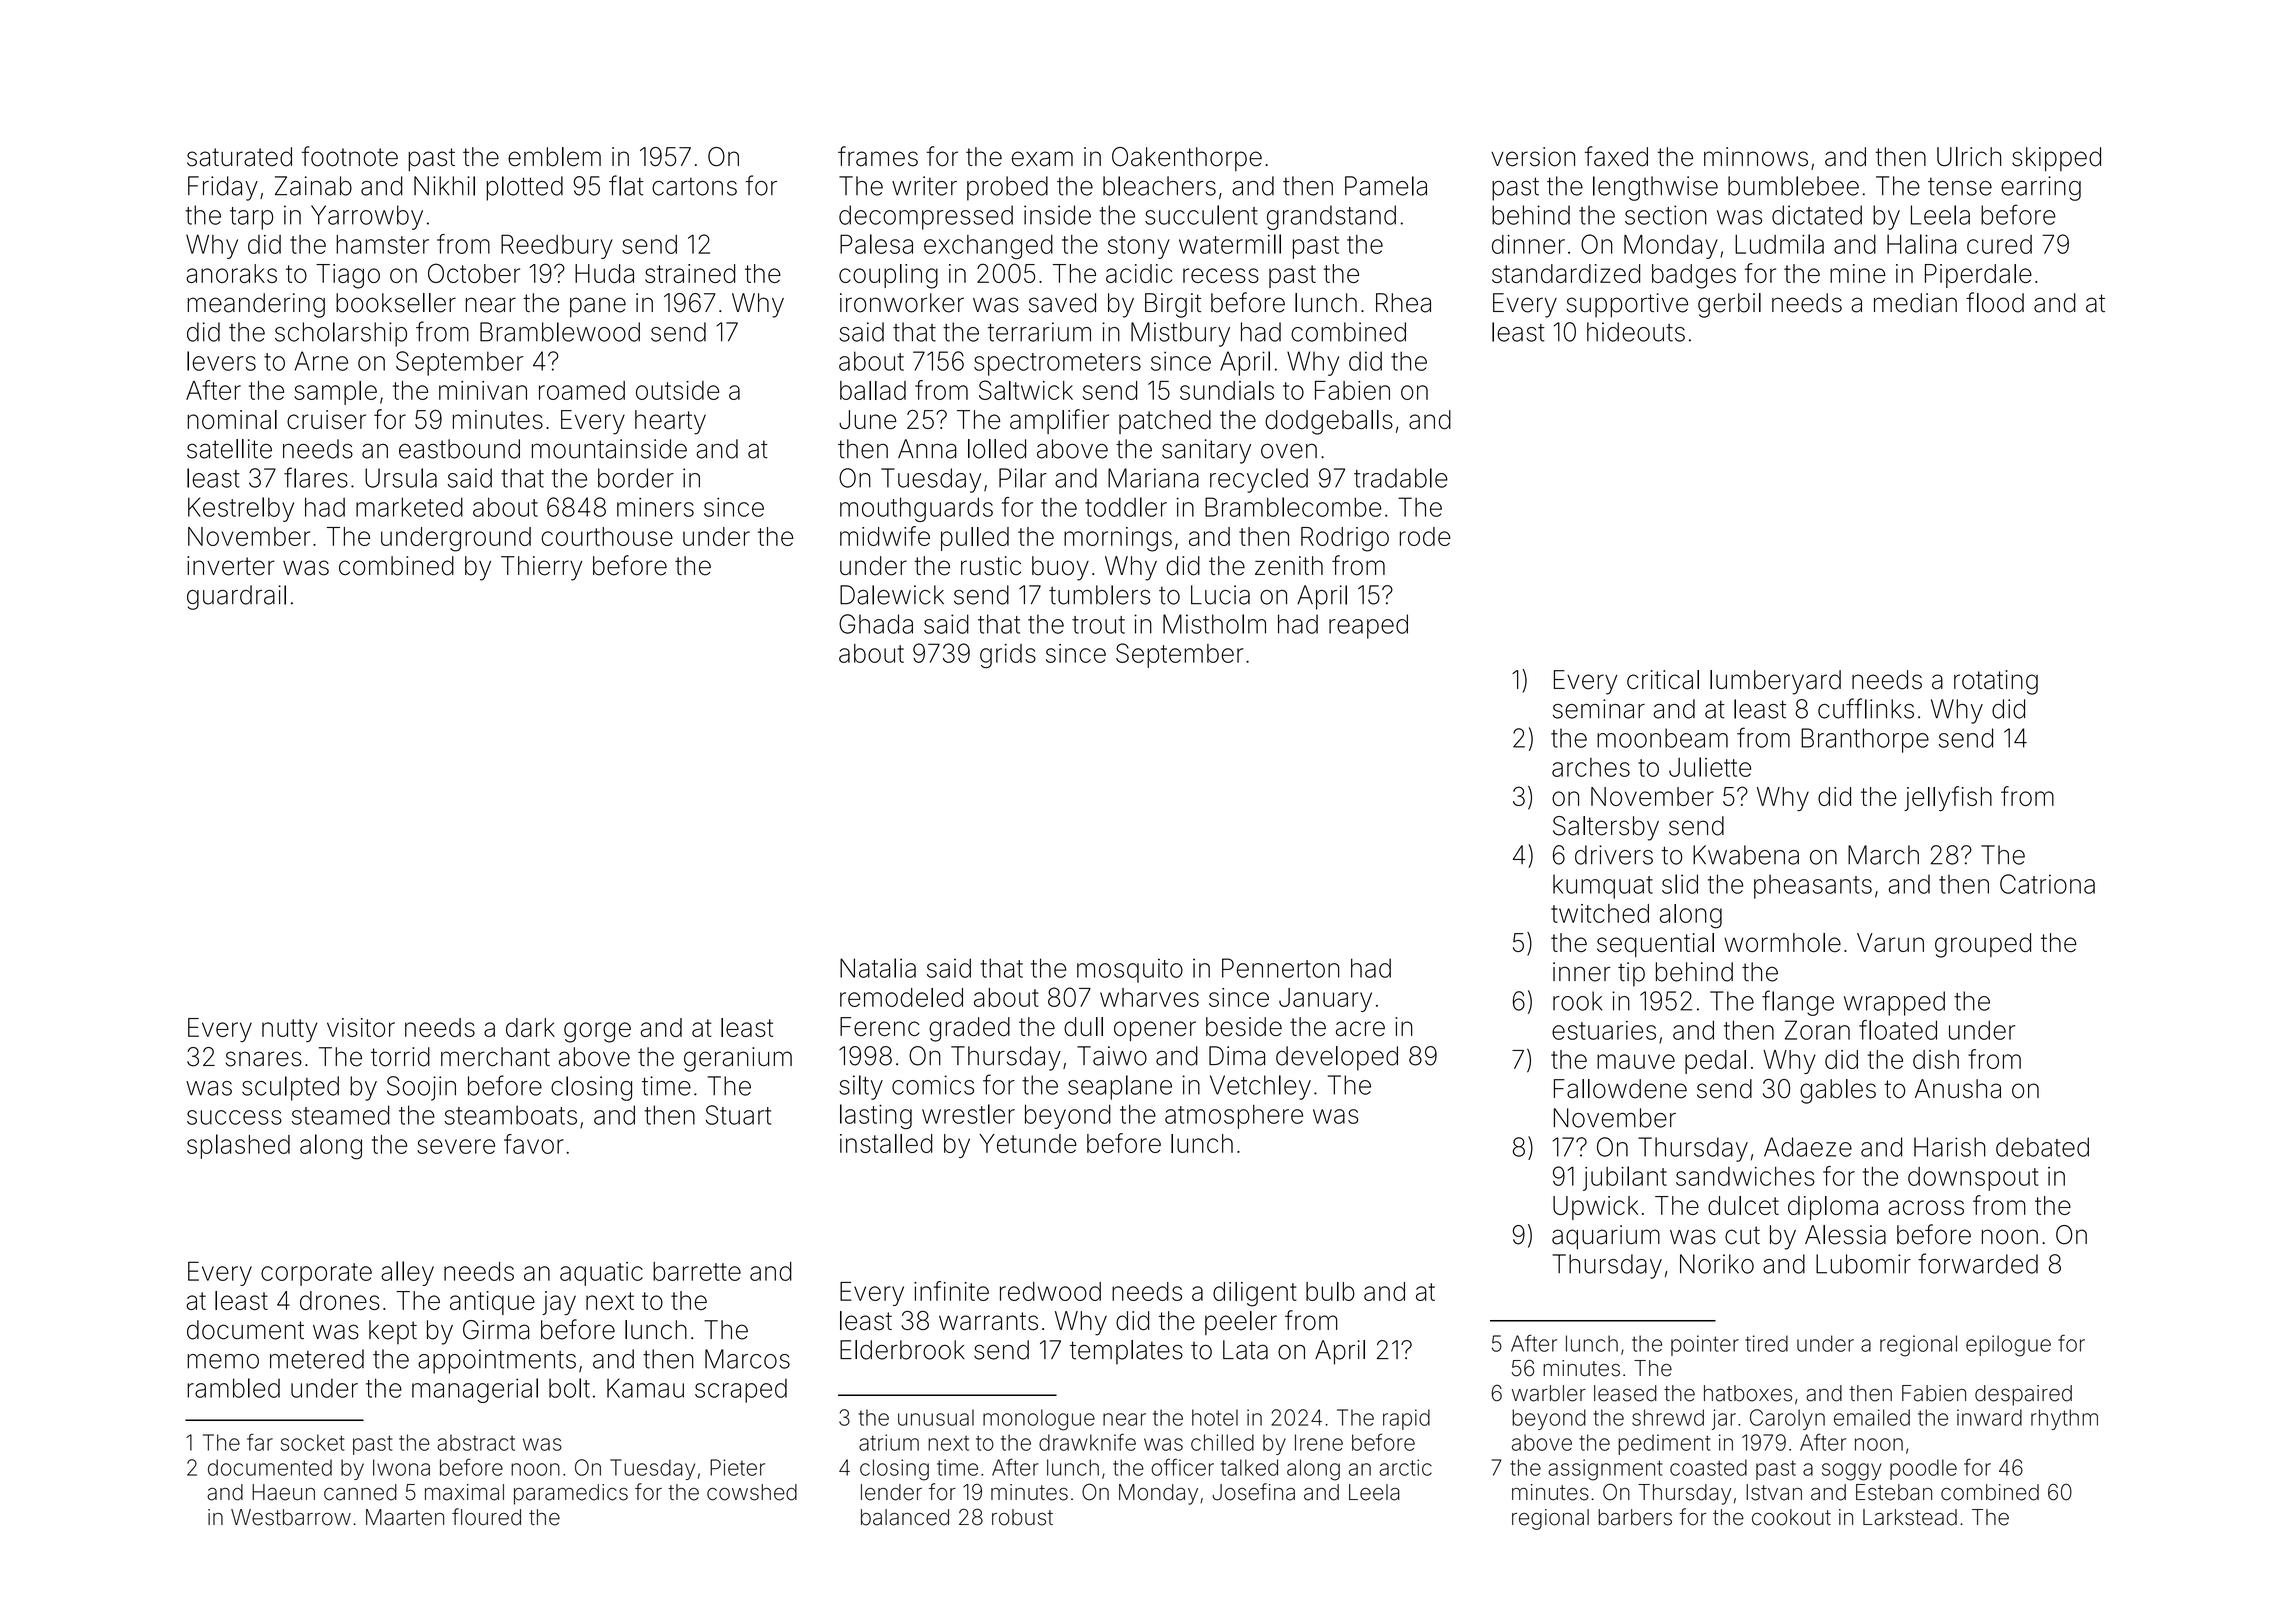  What do you see at coordinates (1187, 159) in the image?
I see `Oakenthorpe` at bounding box center [1187, 159].
